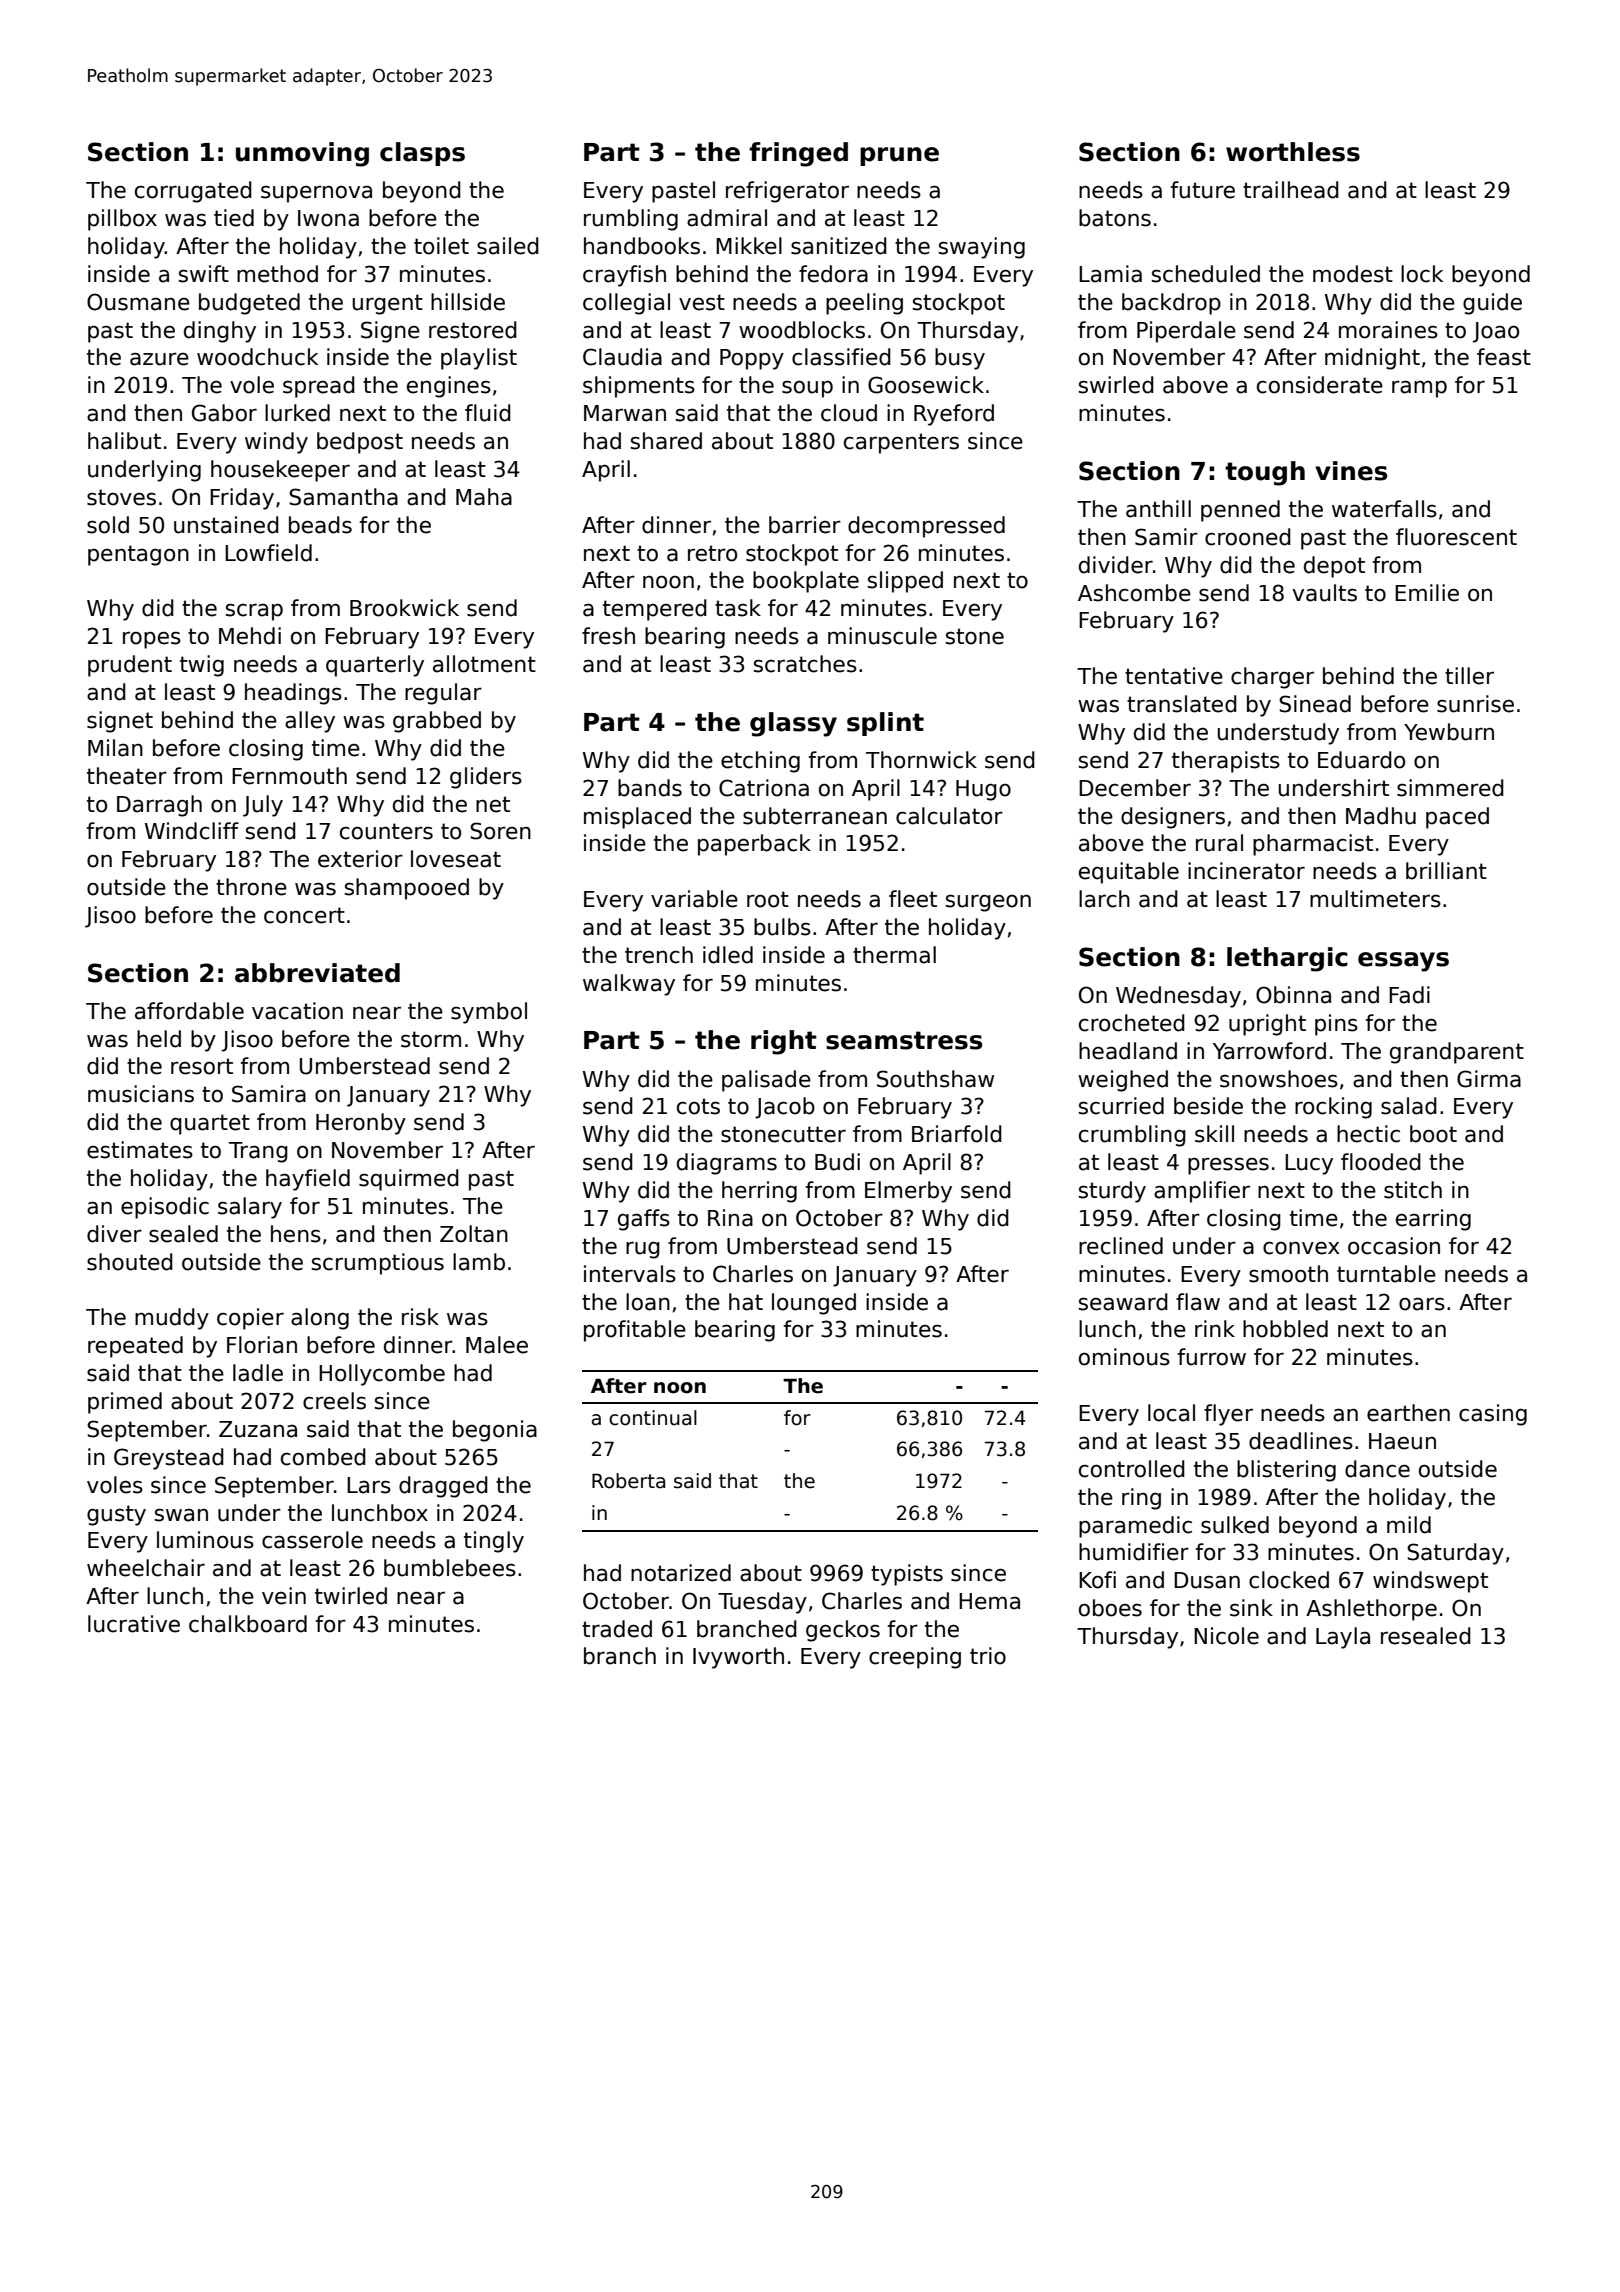  What do you see at coordinates (495, 1431) in the screenshot?
I see `begonia` at bounding box center [495, 1431].
